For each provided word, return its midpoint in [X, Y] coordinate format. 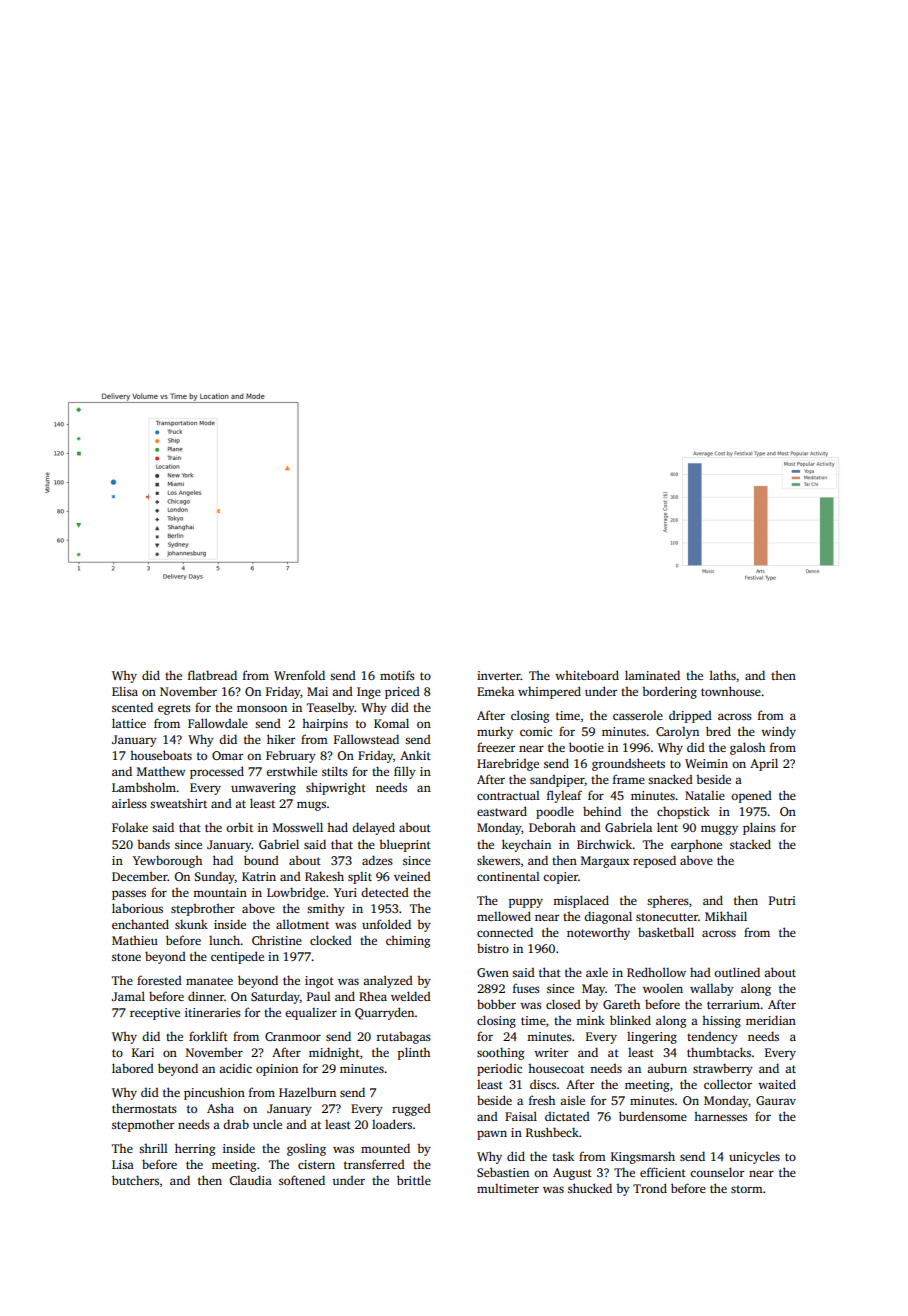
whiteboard [587, 675]
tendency [712, 1038]
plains [759, 828]
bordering [669, 692]
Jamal [128, 996]
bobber [496, 1004]
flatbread [212, 675]
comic [536, 731]
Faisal [521, 1116]
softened [302, 1180]
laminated [652, 675]
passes [129, 895]
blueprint [405, 845]
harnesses [720, 1116]
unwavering [263, 789]
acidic [235, 1068]
